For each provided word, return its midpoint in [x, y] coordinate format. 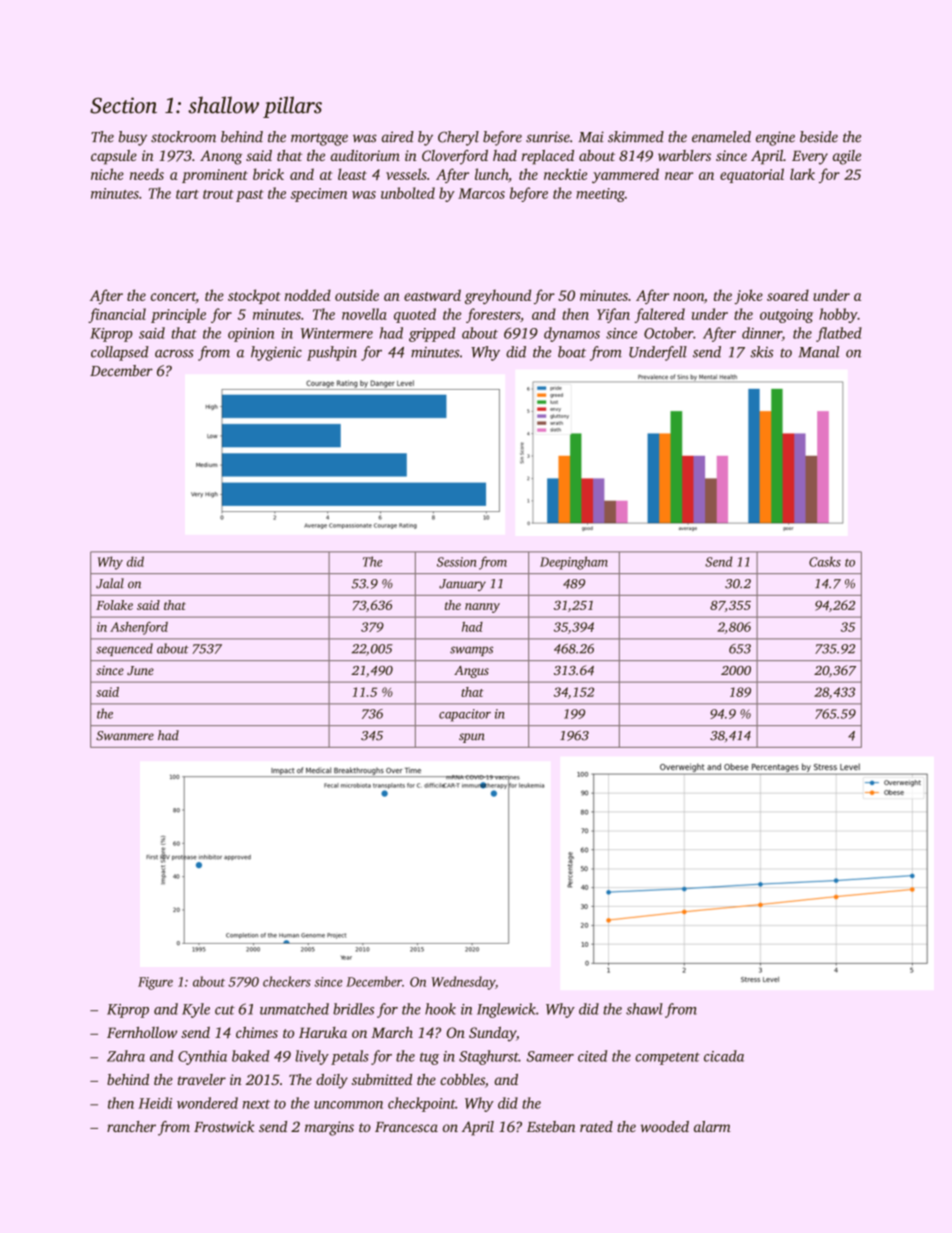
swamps [471, 651]
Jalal [110, 583]
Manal [818, 352]
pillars [292, 107]
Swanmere [125, 736]
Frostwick [224, 1126]
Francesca [406, 1127]
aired [398, 137]
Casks [825, 561]
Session [456, 562]
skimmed [636, 137]
